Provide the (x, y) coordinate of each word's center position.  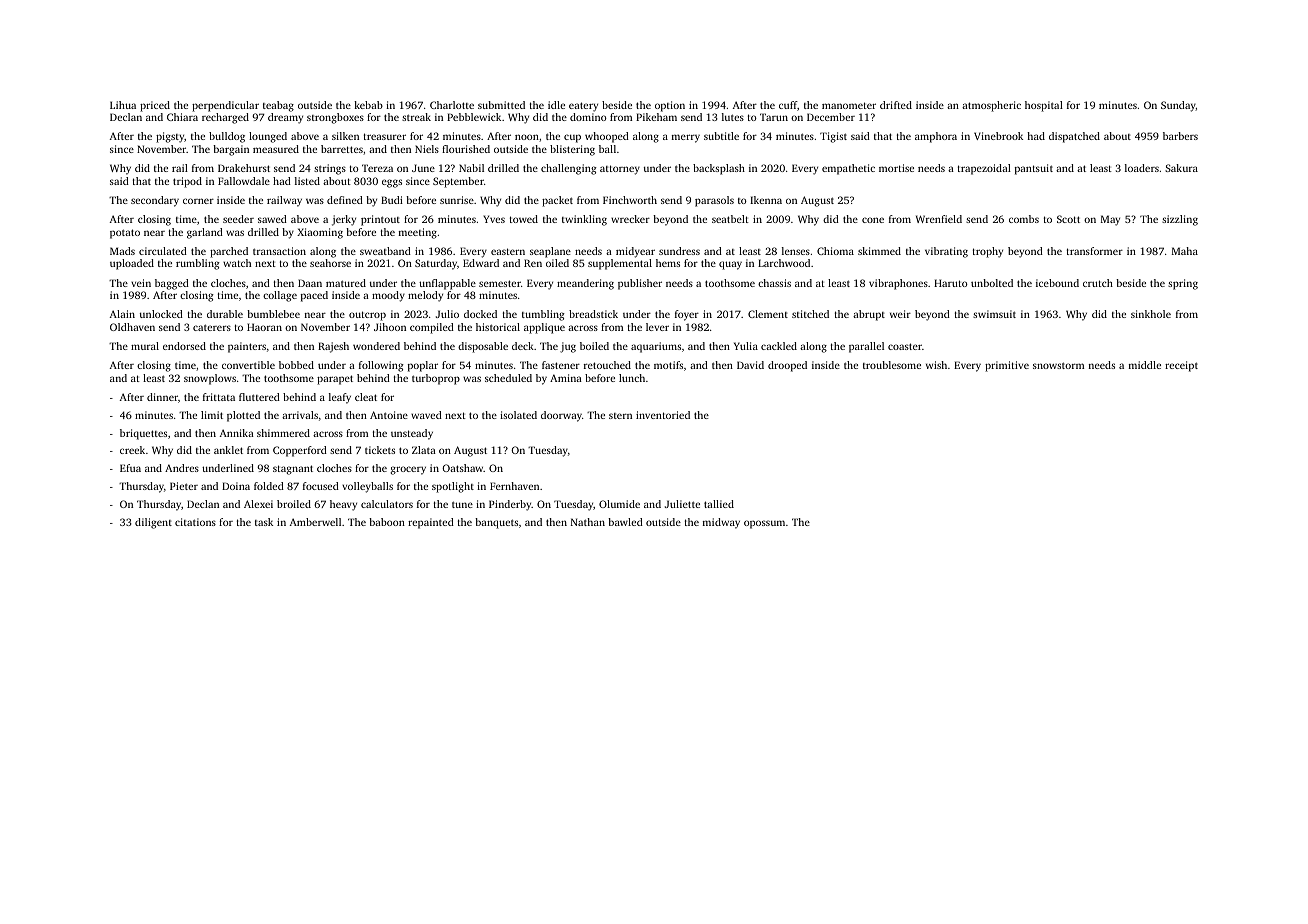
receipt (1181, 366)
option (670, 106)
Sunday (1178, 106)
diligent (153, 523)
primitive (1007, 366)
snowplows (210, 379)
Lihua (123, 105)
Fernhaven (514, 486)
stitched (810, 314)
